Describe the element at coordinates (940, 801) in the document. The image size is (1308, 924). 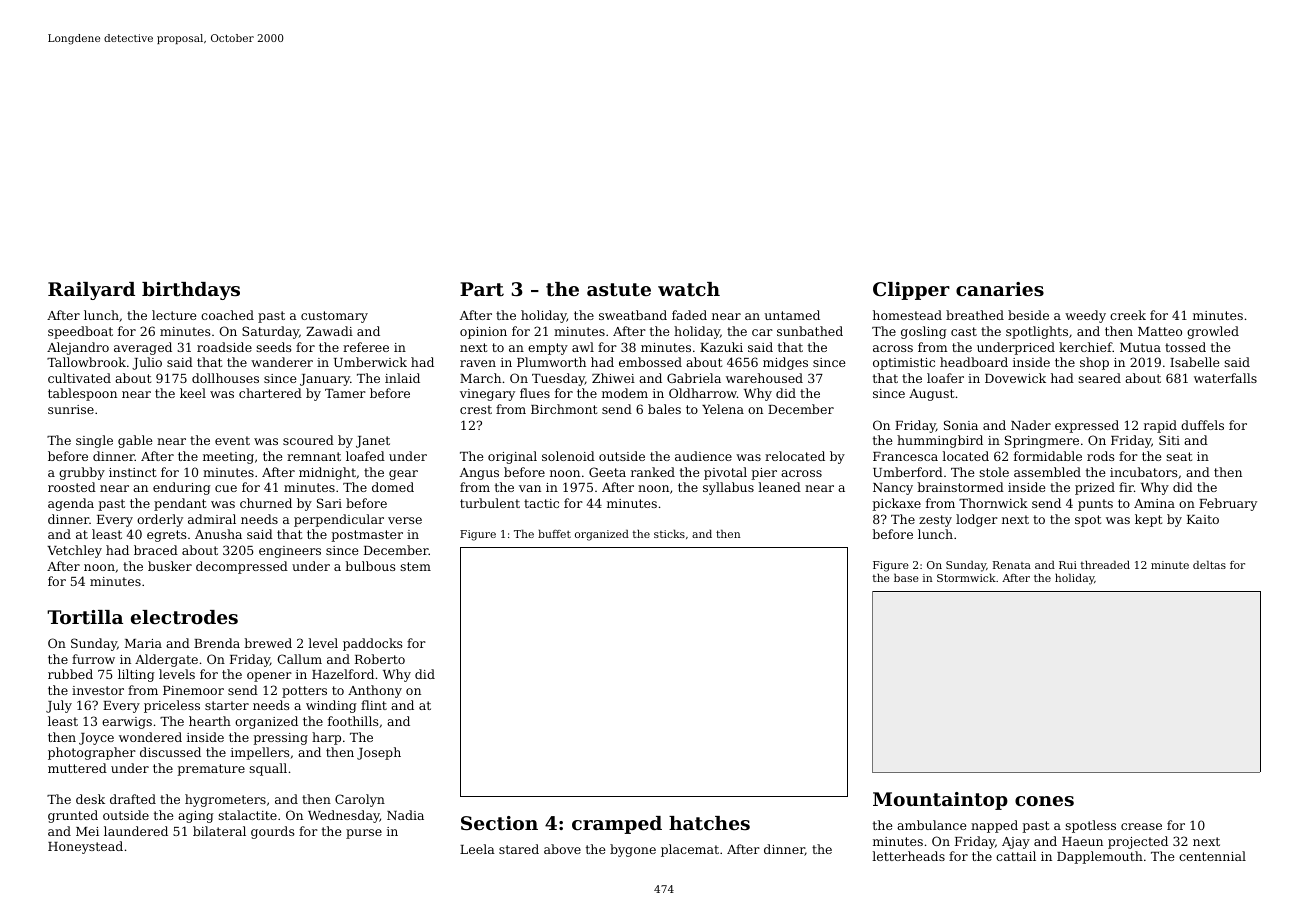
I see `Mountaintop` at that location.
